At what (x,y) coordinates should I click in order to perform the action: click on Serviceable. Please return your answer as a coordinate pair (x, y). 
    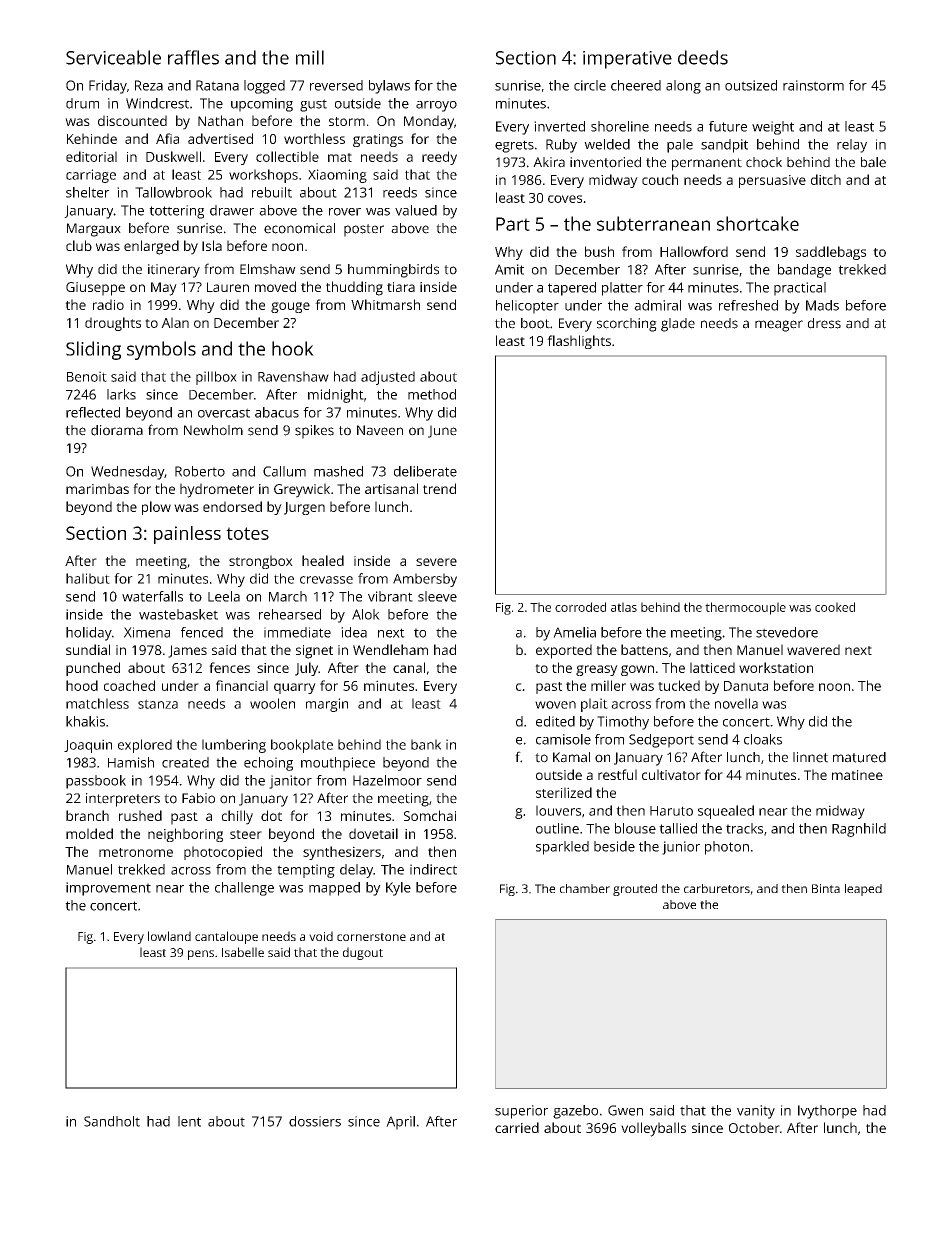
    Looking at the image, I should click on (113, 57).
